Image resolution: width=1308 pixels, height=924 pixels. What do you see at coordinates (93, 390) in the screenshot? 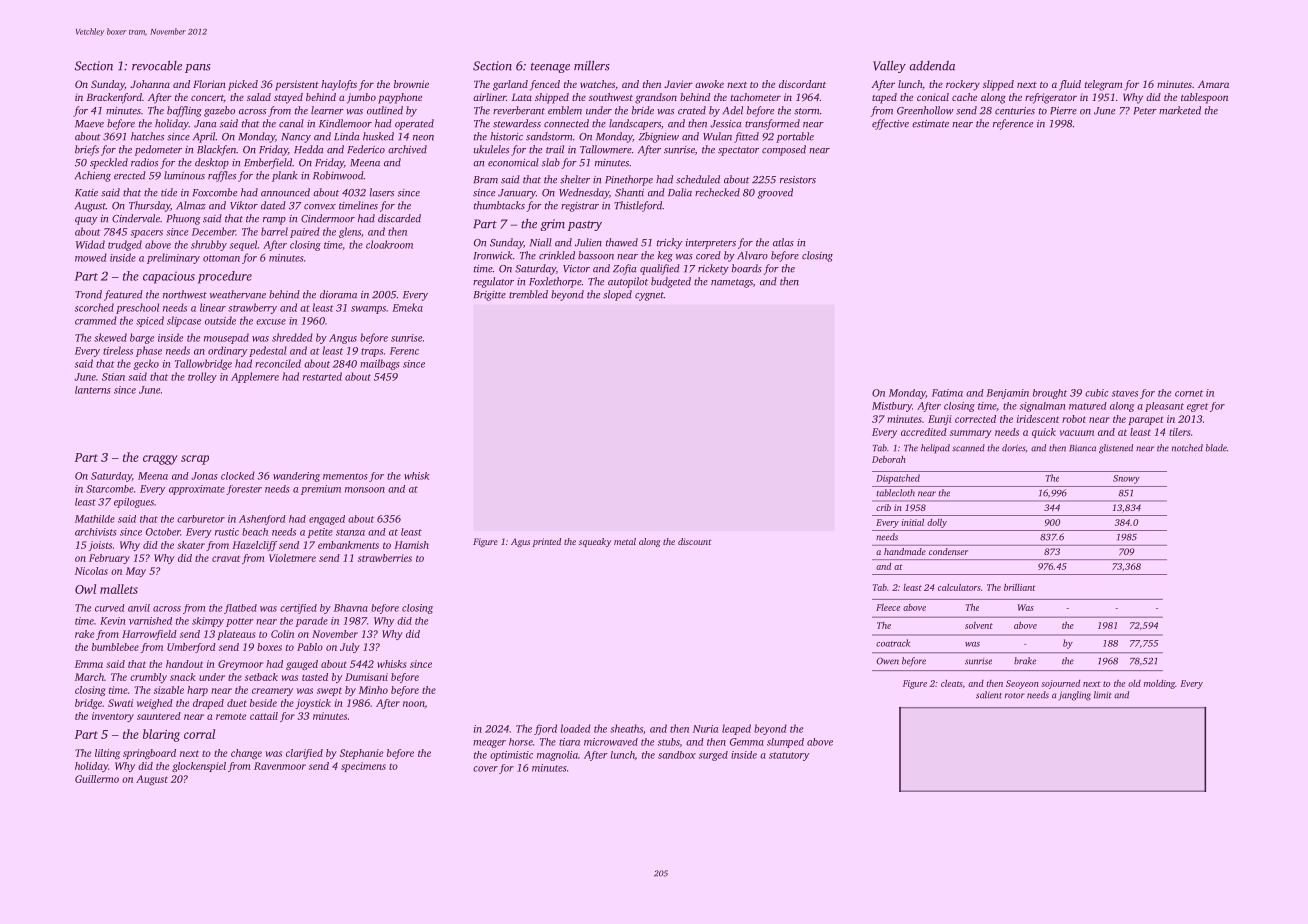
I see `lanterns` at bounding box center [93, 390].
